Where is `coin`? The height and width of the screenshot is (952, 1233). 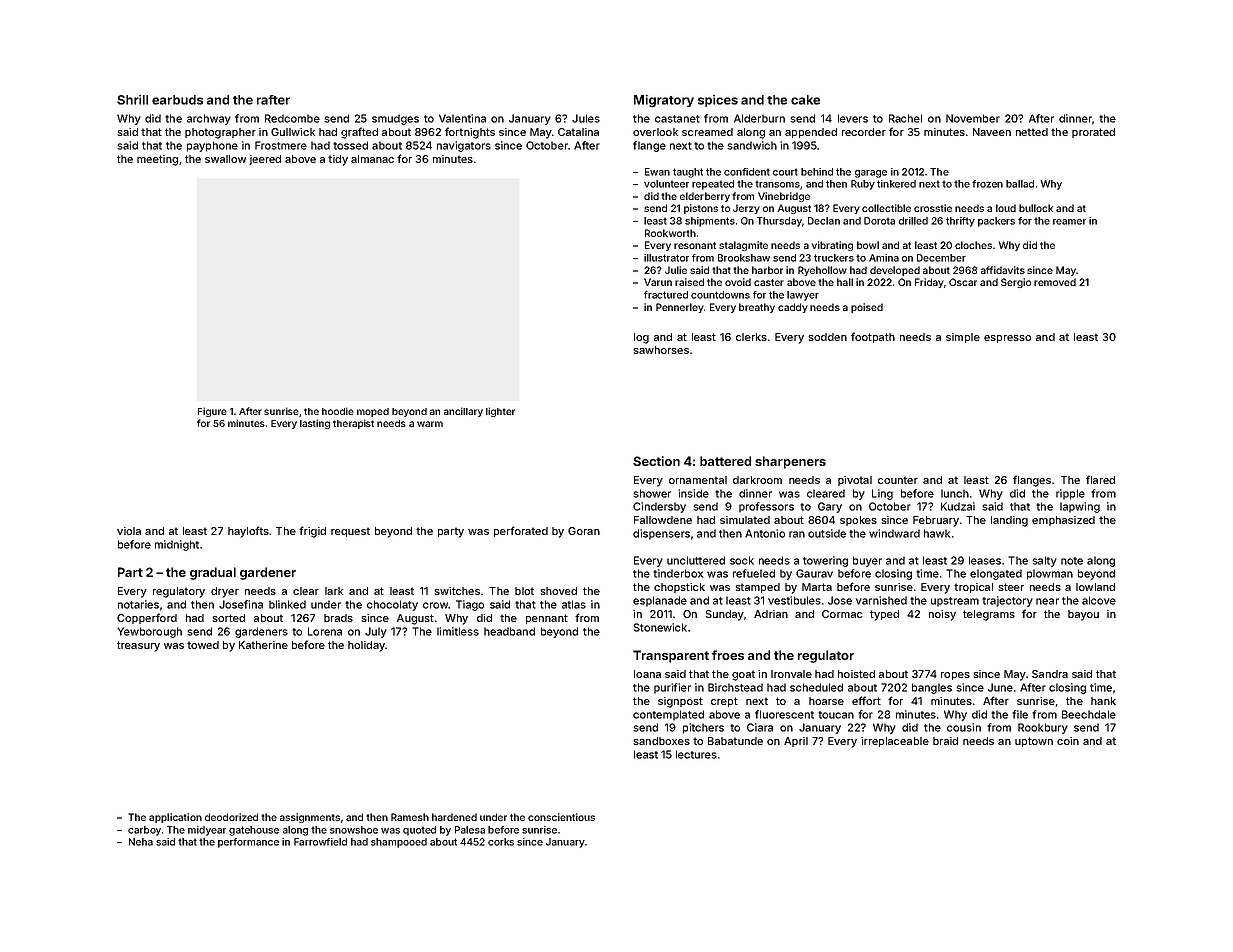 coin is located at coordinates (1068, 741).
